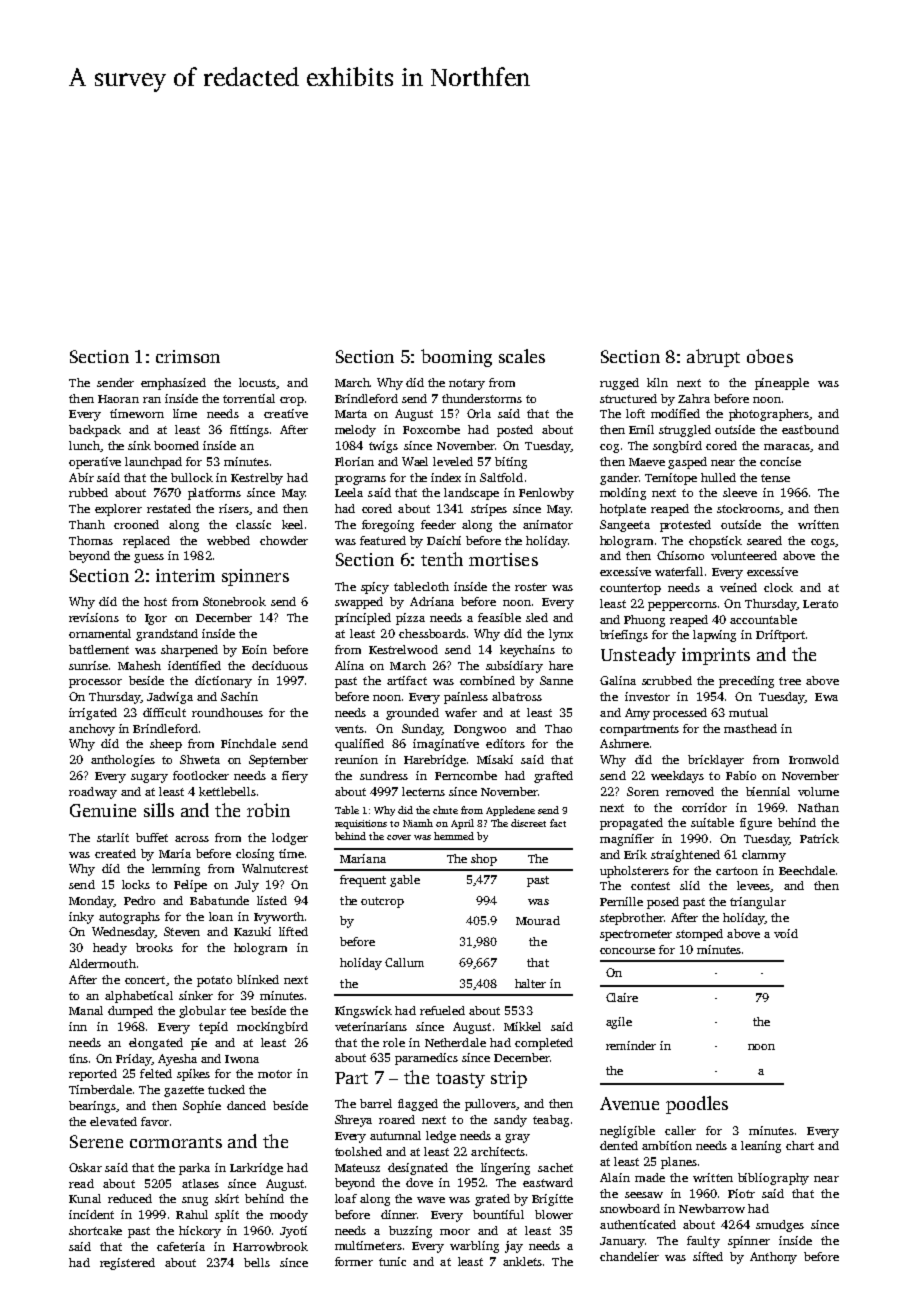  Describe the element at coordinates (136, 524) in the document. I see `crooned` at that location.
